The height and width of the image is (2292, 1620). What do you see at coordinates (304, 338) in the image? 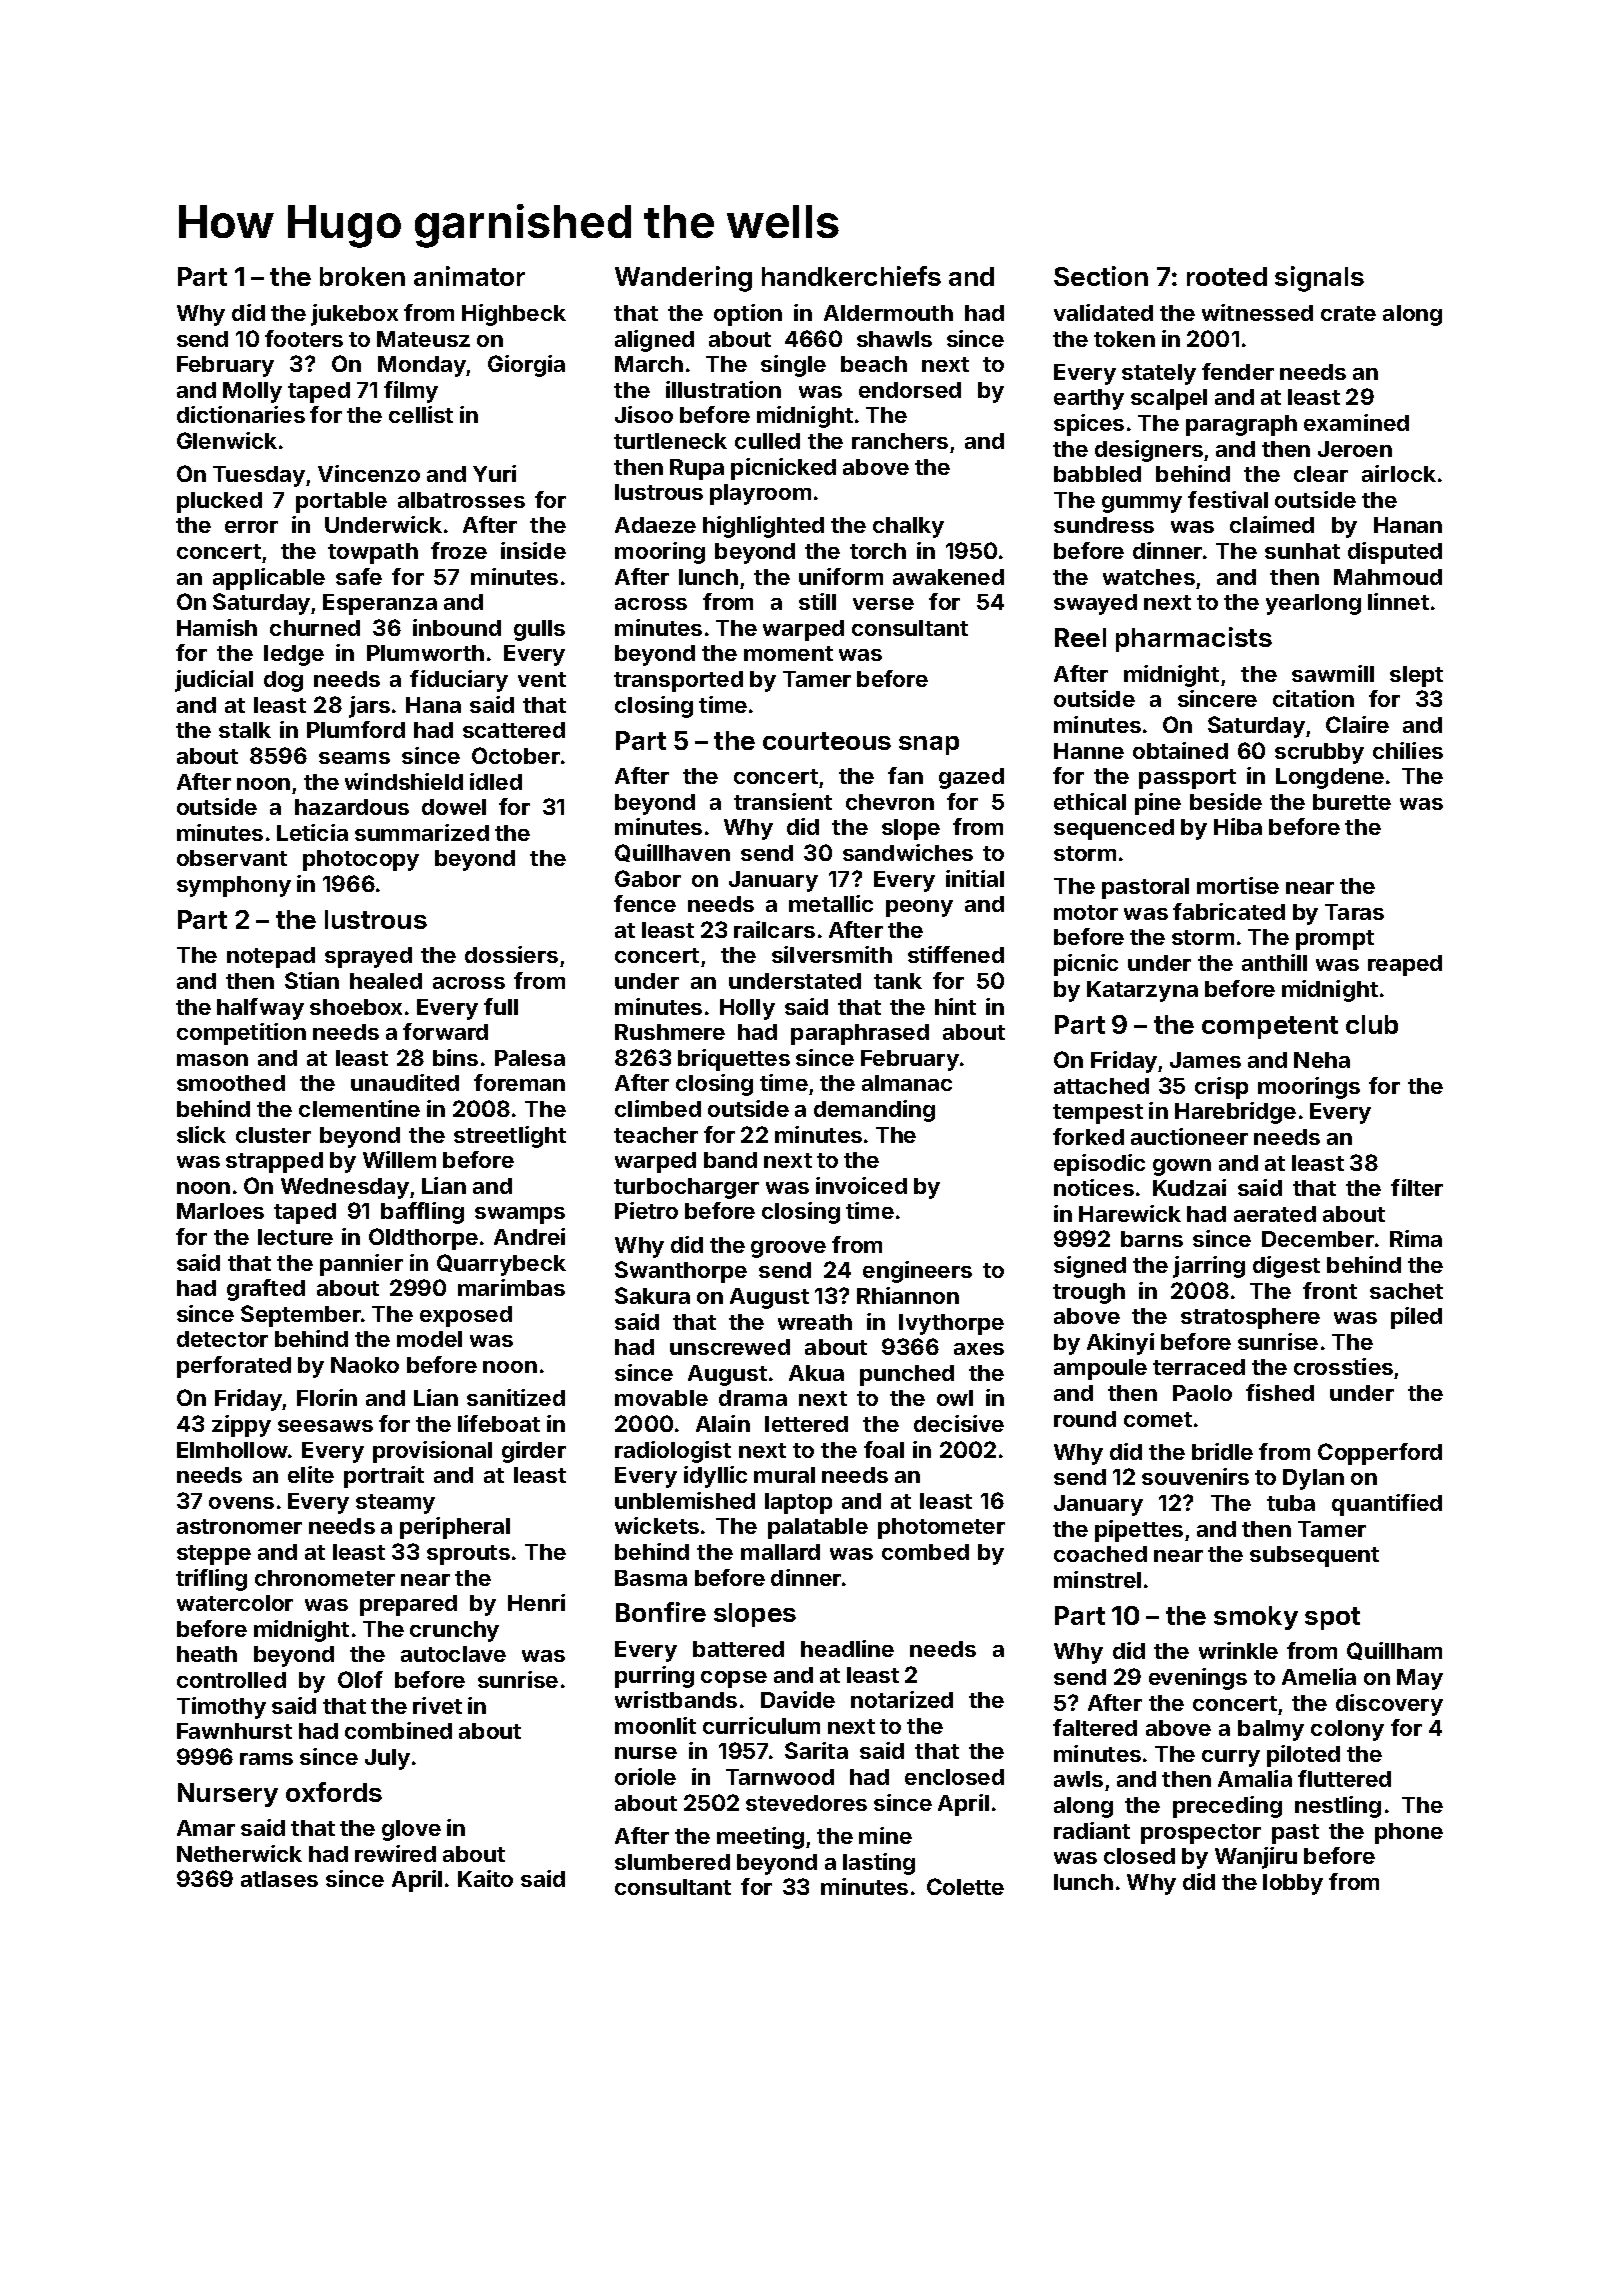
I see `footers` at bounding box center [304, 338].
